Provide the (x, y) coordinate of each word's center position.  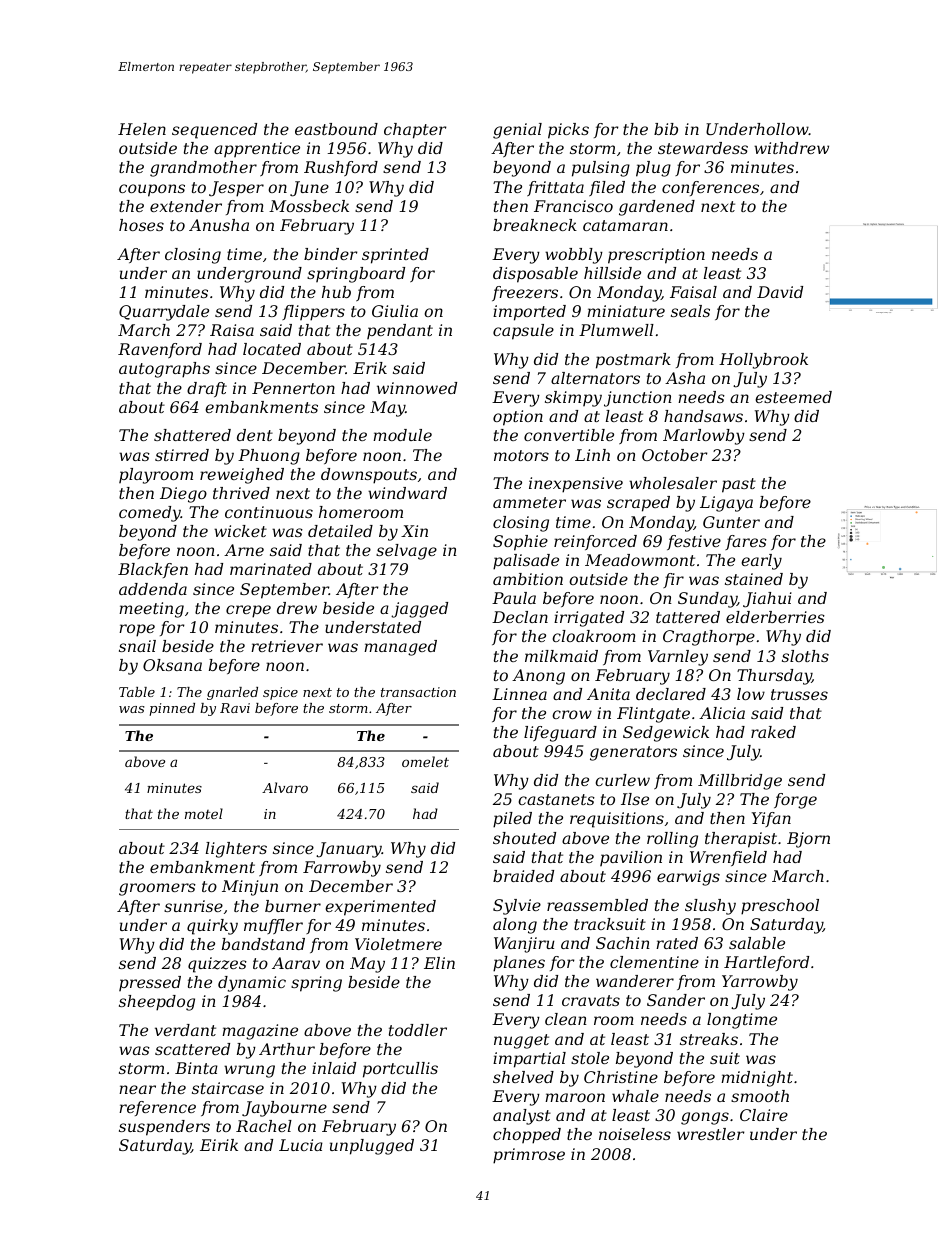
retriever (287, 646)
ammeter (529, 502)
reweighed (242, 476)
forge (795, 801)
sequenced (214, 131)
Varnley (678, 658)
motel (204, 813)
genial (517, 131)
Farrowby (342, 869)
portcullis (400, 1070)
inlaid (334, 1068)
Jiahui (767, 600)
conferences (710, 188)
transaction (418, 692)
